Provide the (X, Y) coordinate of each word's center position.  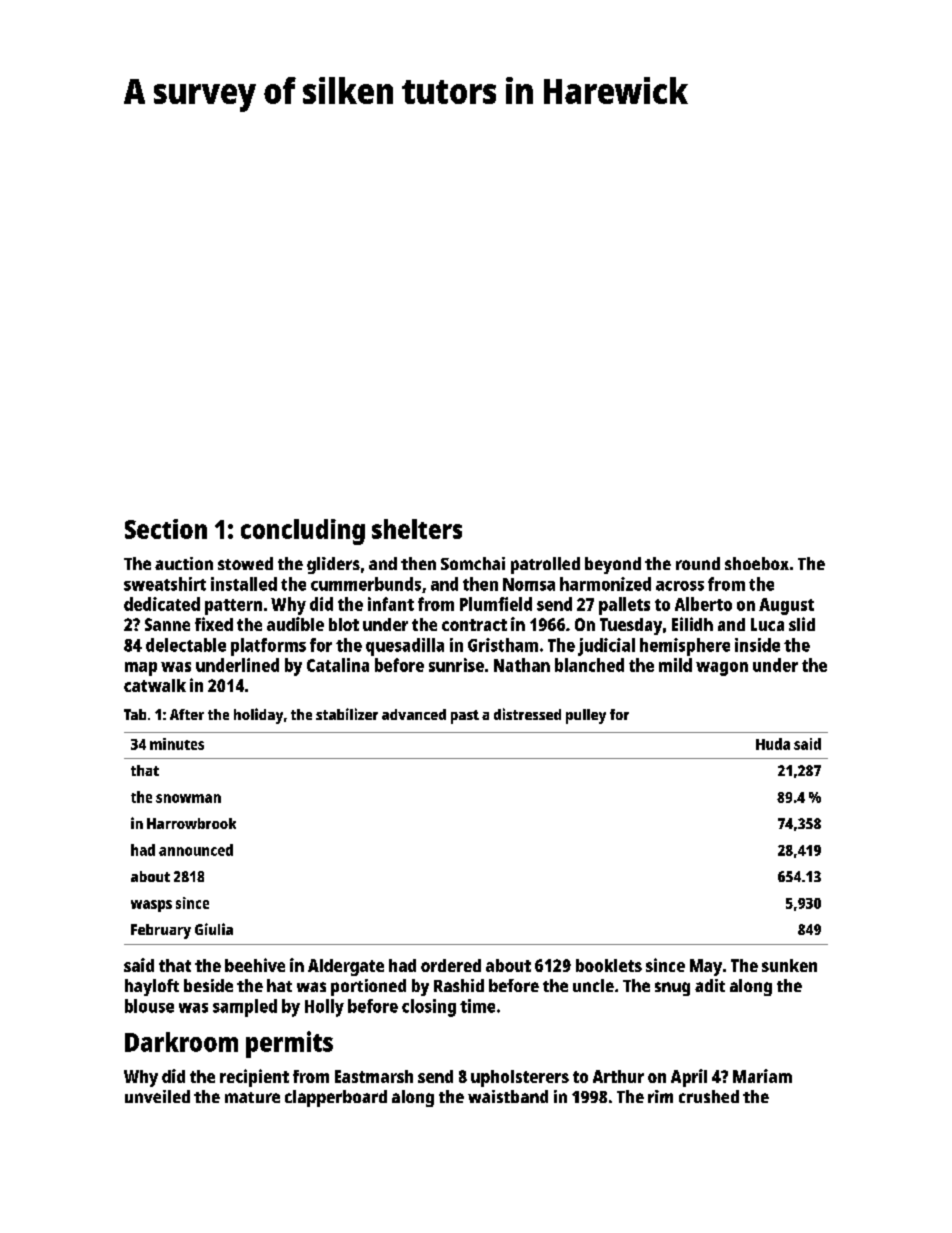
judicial (606, 647)
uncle (593, 985)
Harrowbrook (191, 823)
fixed (214, 624)
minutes (177, 744)
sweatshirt (165, 584)
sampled (245, 1008)
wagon (722, 669)
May (706, 967)
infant (391, 604)
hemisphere (685, 647)
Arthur (618, 1076)
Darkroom (181, 1042)
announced (196, 850)
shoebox (757, 563)
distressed (527, 714)
